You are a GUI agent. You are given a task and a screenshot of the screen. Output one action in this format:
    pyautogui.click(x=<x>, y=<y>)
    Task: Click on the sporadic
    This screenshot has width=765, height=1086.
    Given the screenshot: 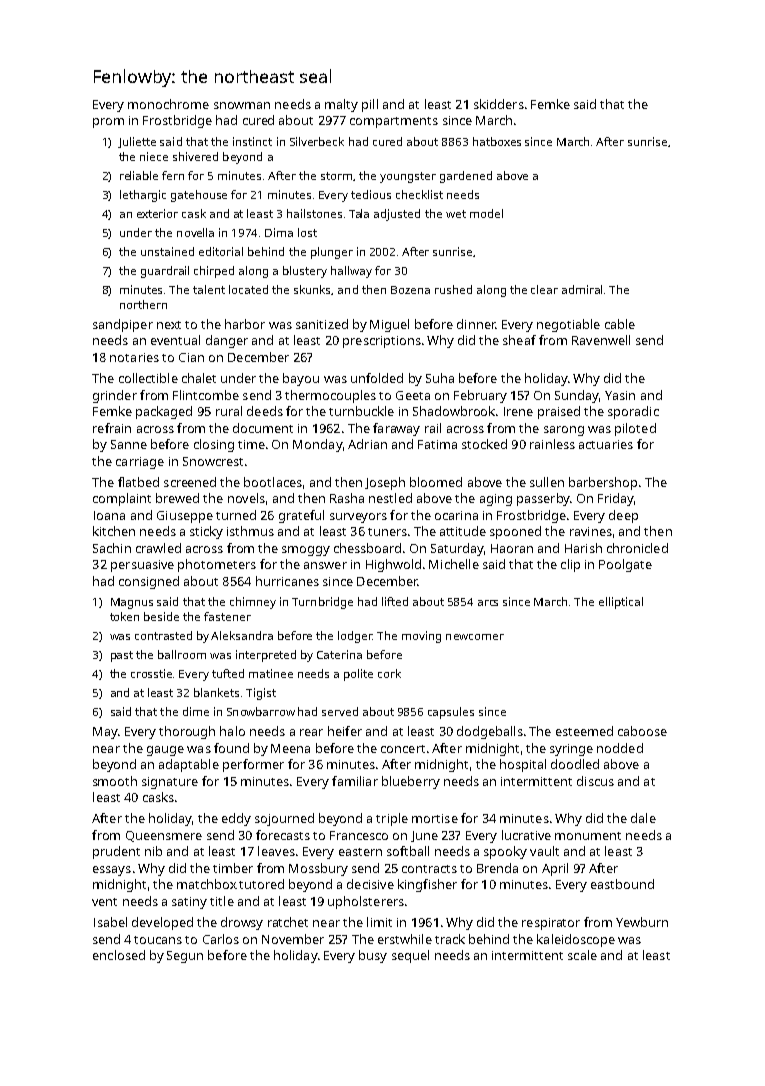 What is the action you would take?
    pyautogui.click(x=633, y=412)
